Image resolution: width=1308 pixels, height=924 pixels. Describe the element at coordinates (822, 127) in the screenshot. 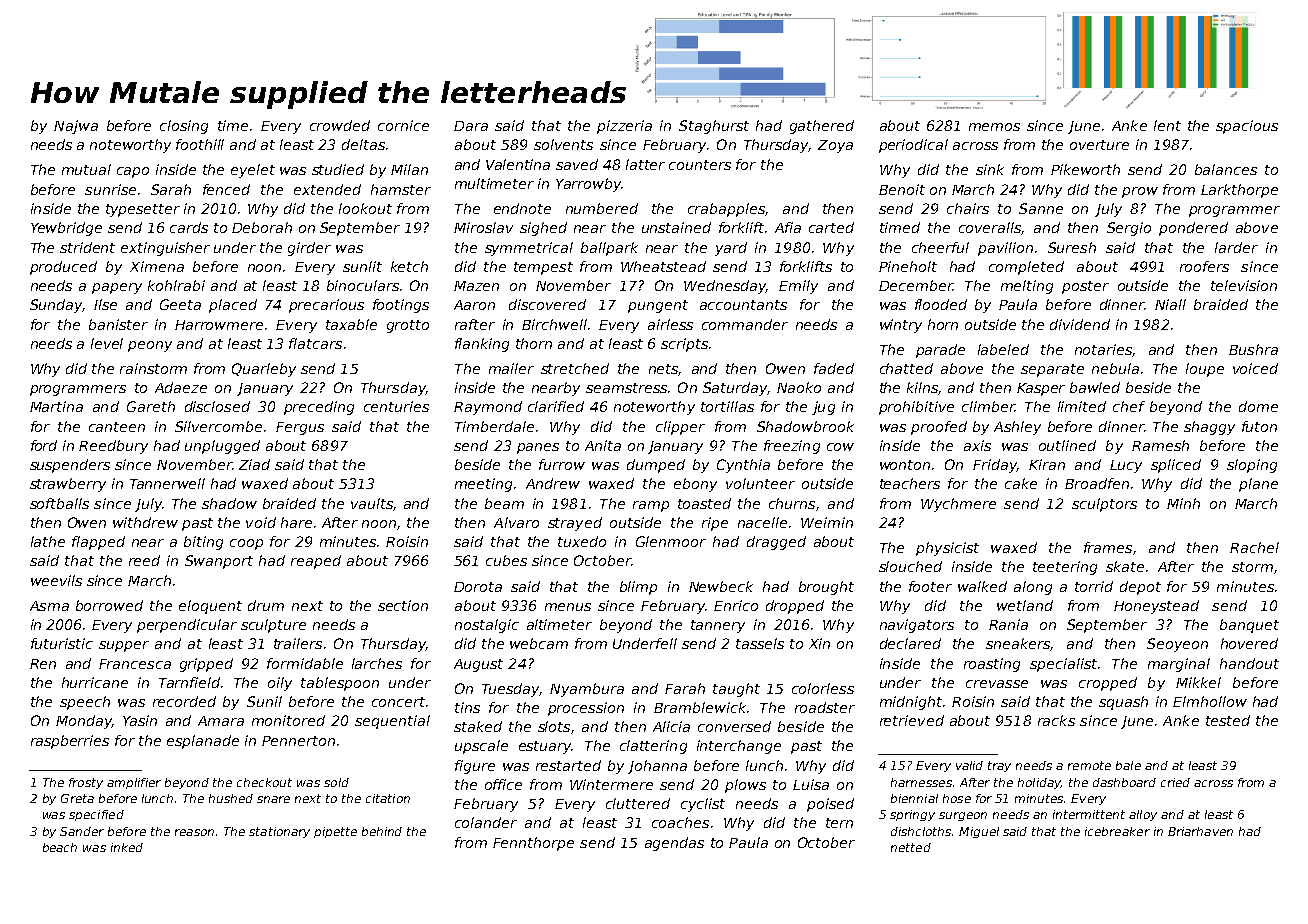

I see `gathered` at that location.
